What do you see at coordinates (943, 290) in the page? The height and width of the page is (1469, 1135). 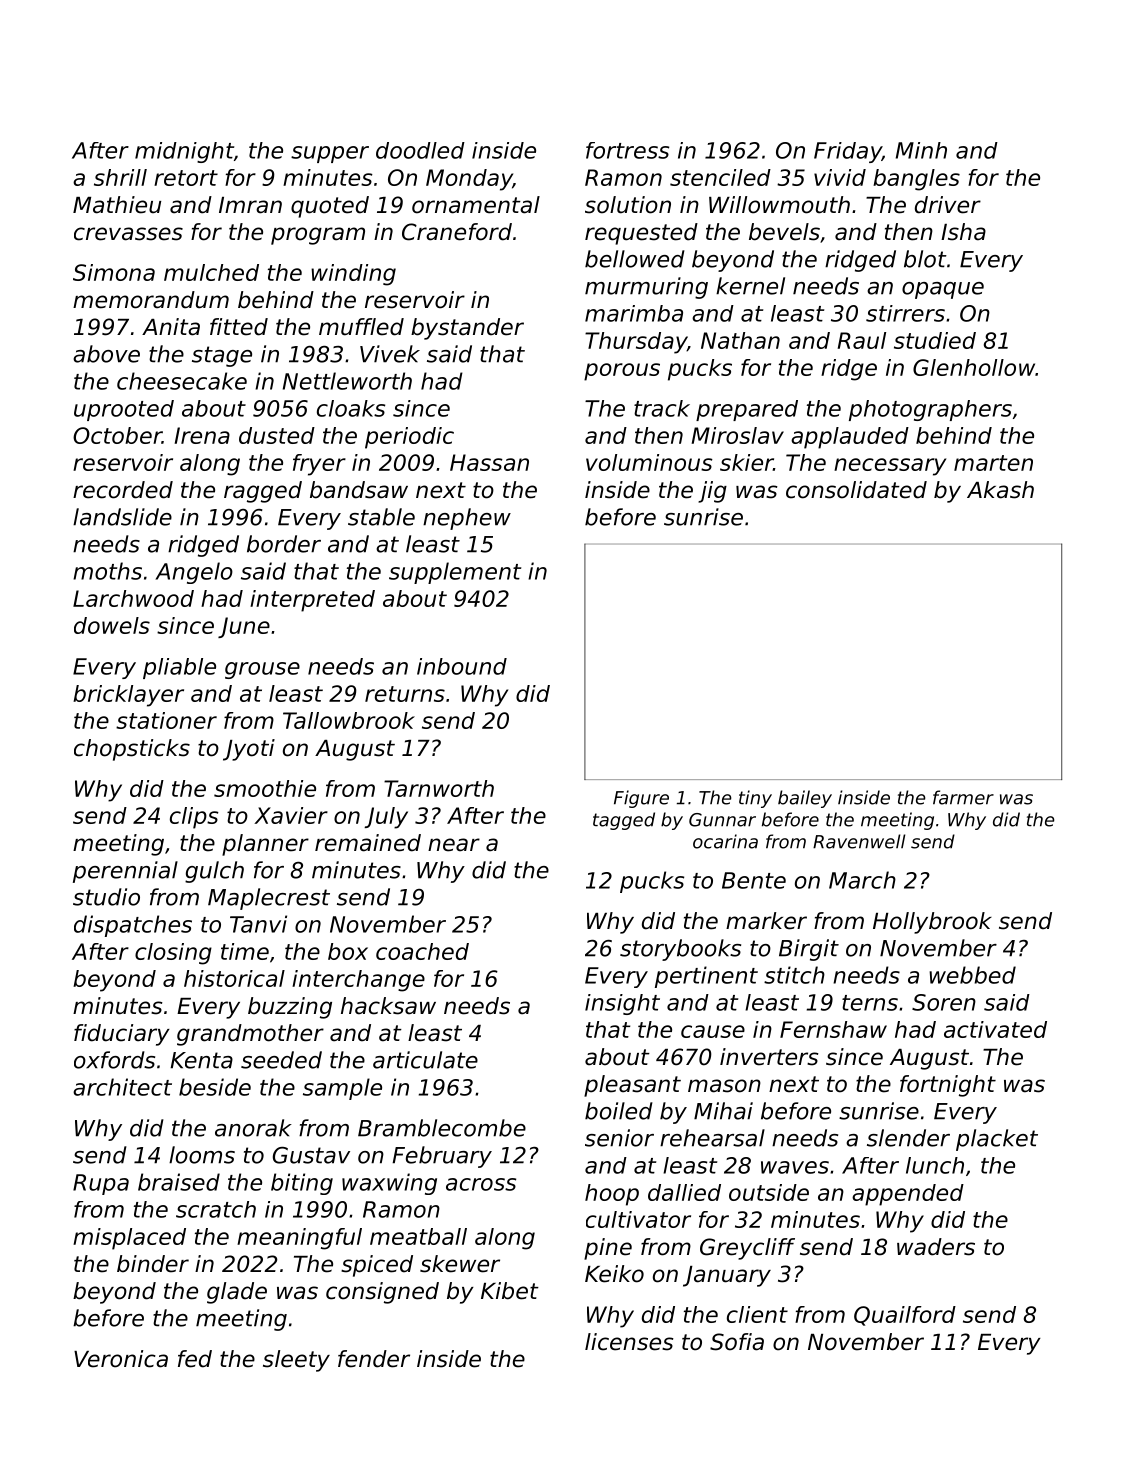 I see `opaque` at bounding box center [943, 290].
